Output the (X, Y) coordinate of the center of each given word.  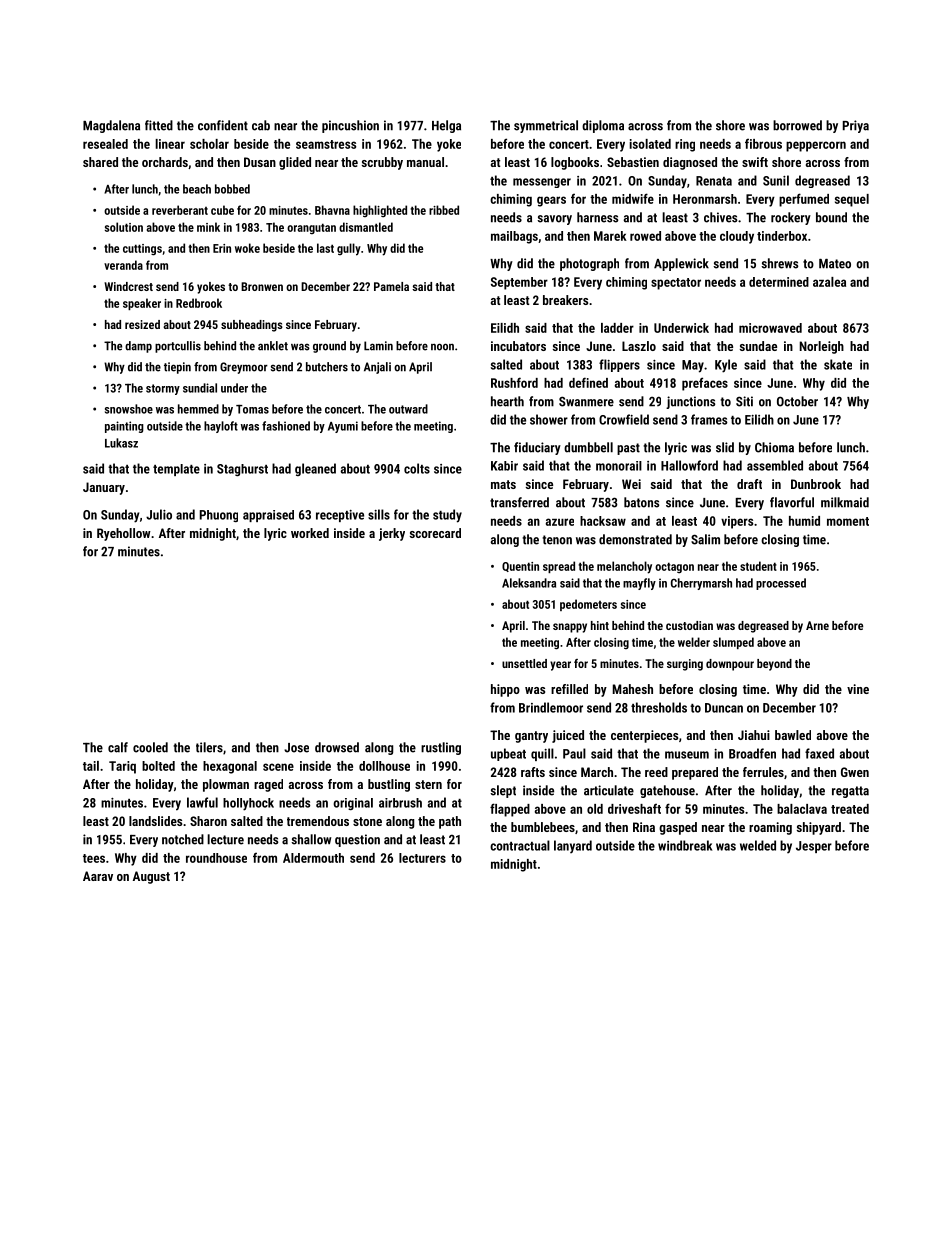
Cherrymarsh (701, 584)
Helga (446, 126)
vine (858, 689)
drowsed (337, 747)
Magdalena (111, 126)
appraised (268, 516)
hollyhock (248, 804)
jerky (392, 534)
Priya (856, 126)
